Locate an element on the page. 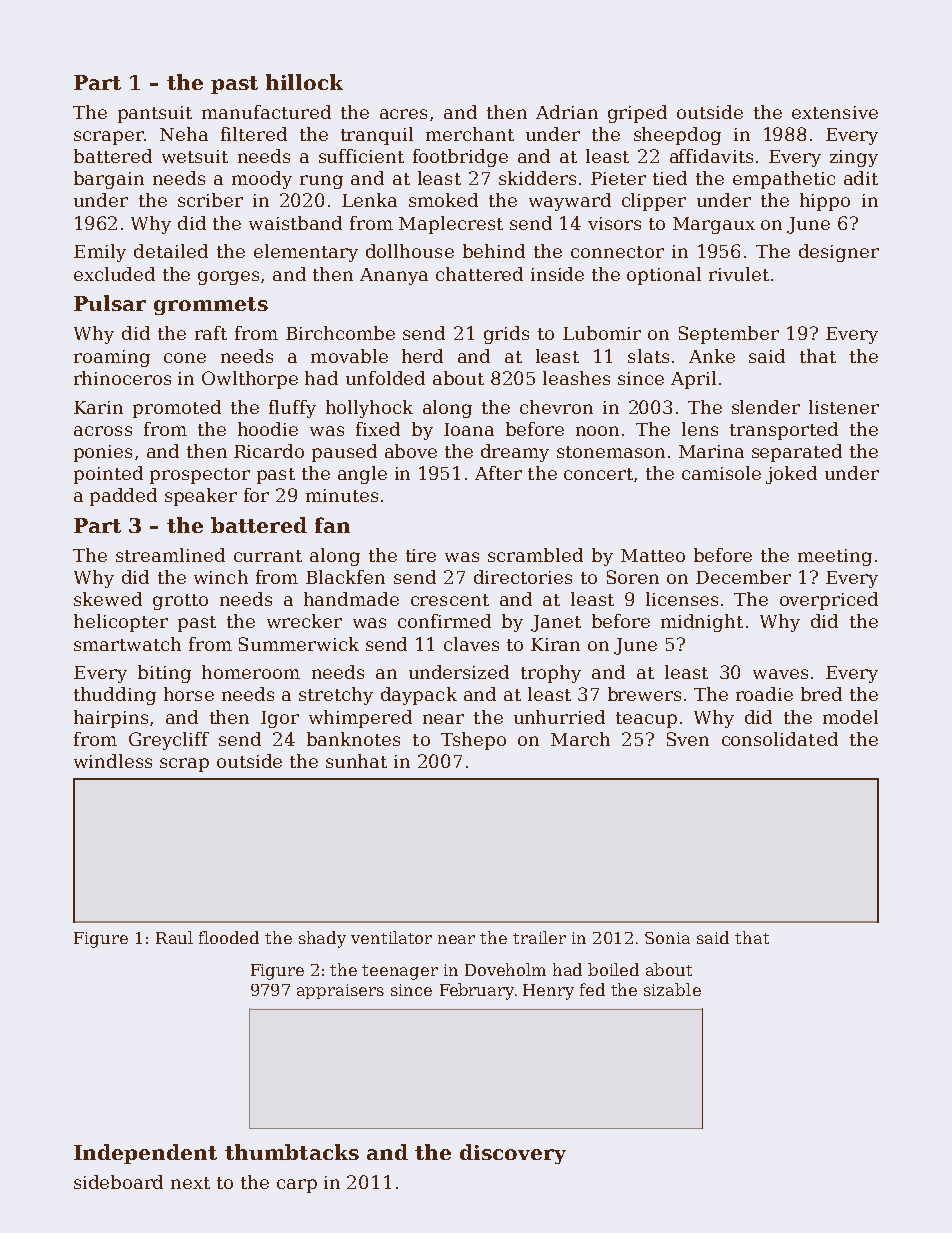 This image has width=952, height=1233. joked is located at coordinates (791, 475).
